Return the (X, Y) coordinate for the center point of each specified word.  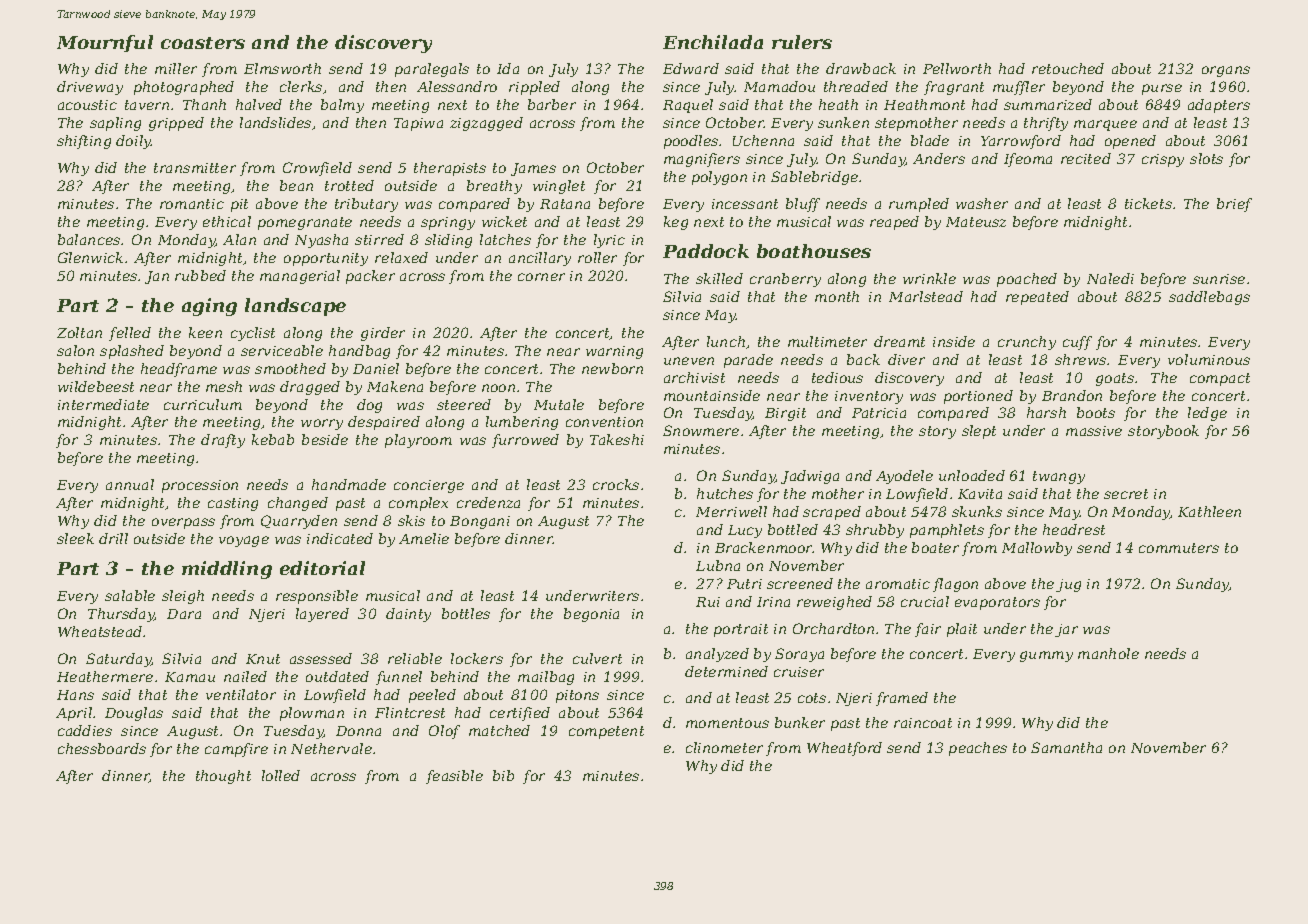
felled (130, 334)
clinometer (724, 747)
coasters (203, 43)
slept (979, 432)
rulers (802, 42)
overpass (183, 523)
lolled (281, 775)
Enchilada (713, 42)
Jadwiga (810, 477)
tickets (1148, 203)
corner (541, 277)
